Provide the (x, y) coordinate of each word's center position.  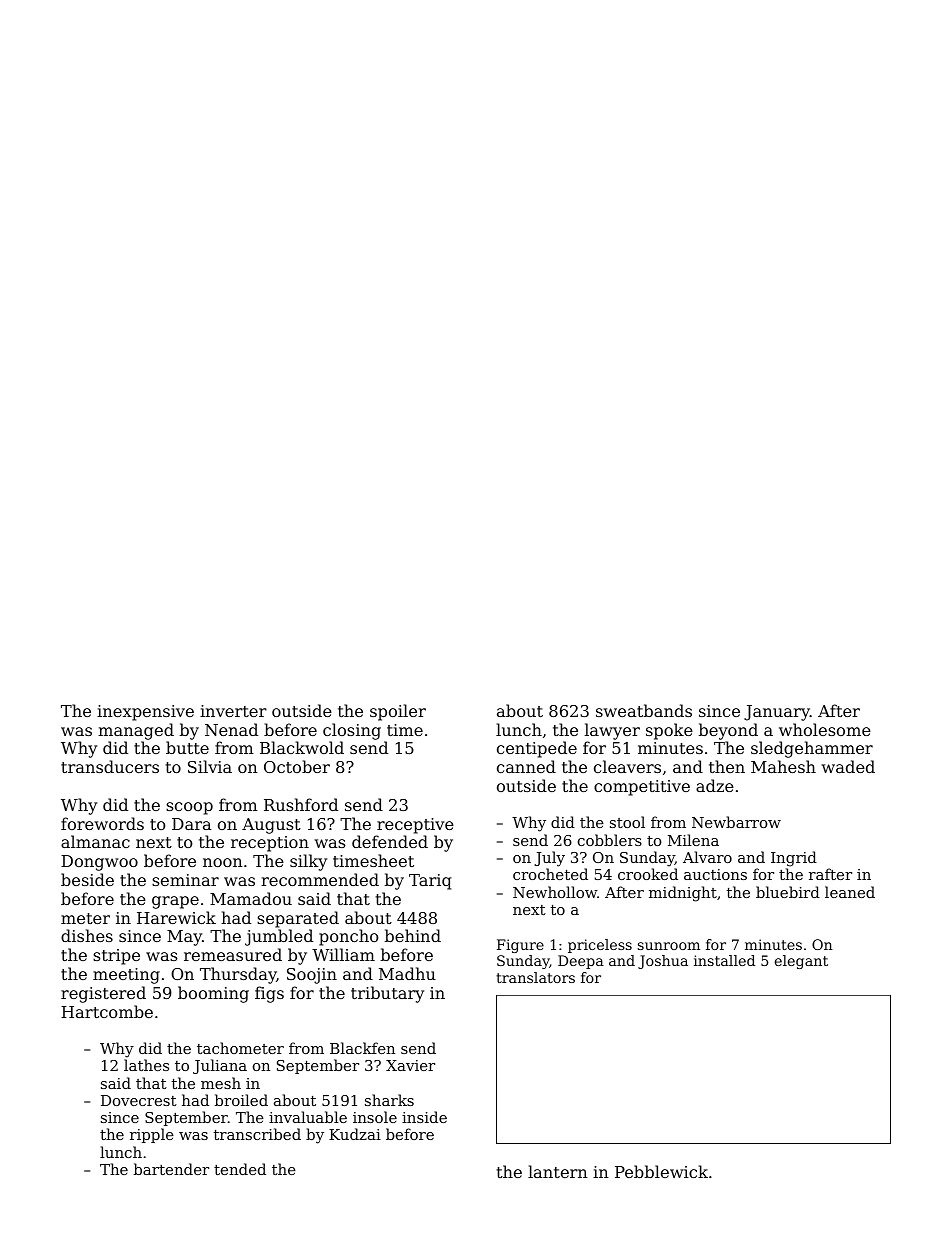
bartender (171, 1169)
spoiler (398, 712)
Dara (191, 824)
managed (136, 731)
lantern (558, 1171)
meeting (126, 976)
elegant (801, 962)
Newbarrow (736, 822)
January (777, 713)
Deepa (581, 962)
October (297, 766)
